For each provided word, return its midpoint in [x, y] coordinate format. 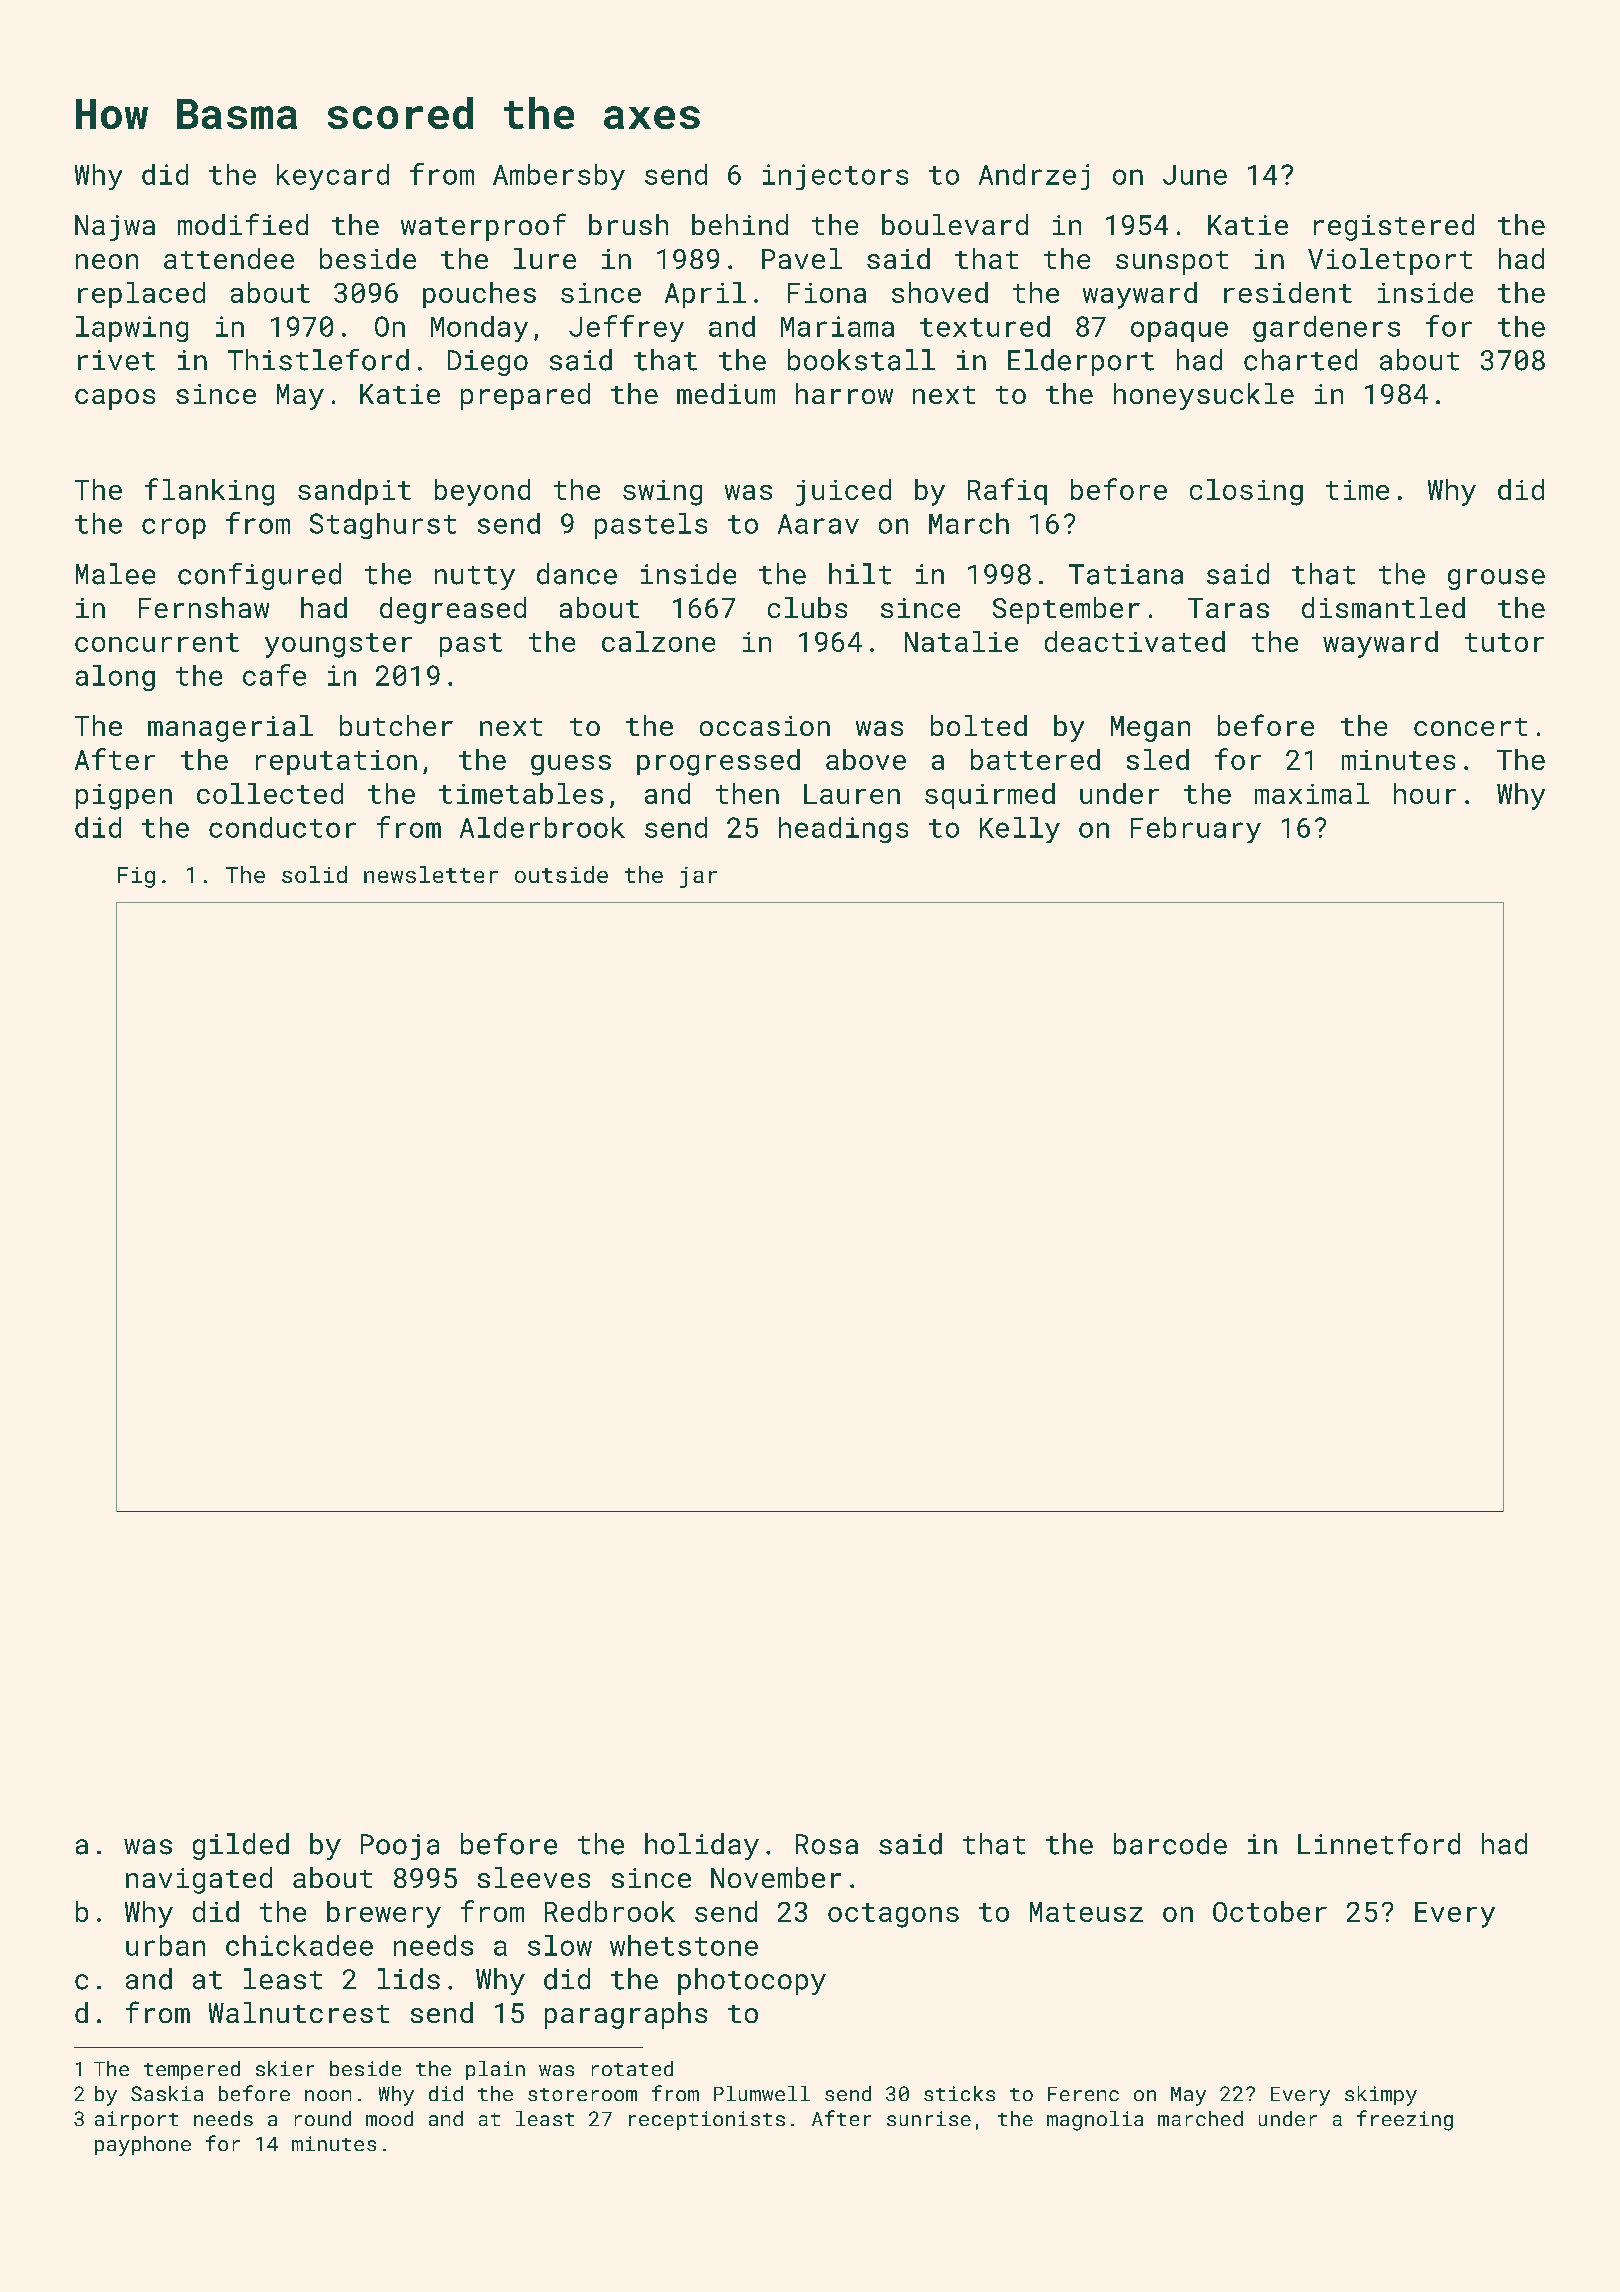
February [1196, 830]
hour [1425, 793]
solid [314, 874]
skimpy [1381, 2096]
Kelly [1020, 830]
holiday [702, 1846]
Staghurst [383, 526]
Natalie [961, 641]
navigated [199, 1880]
